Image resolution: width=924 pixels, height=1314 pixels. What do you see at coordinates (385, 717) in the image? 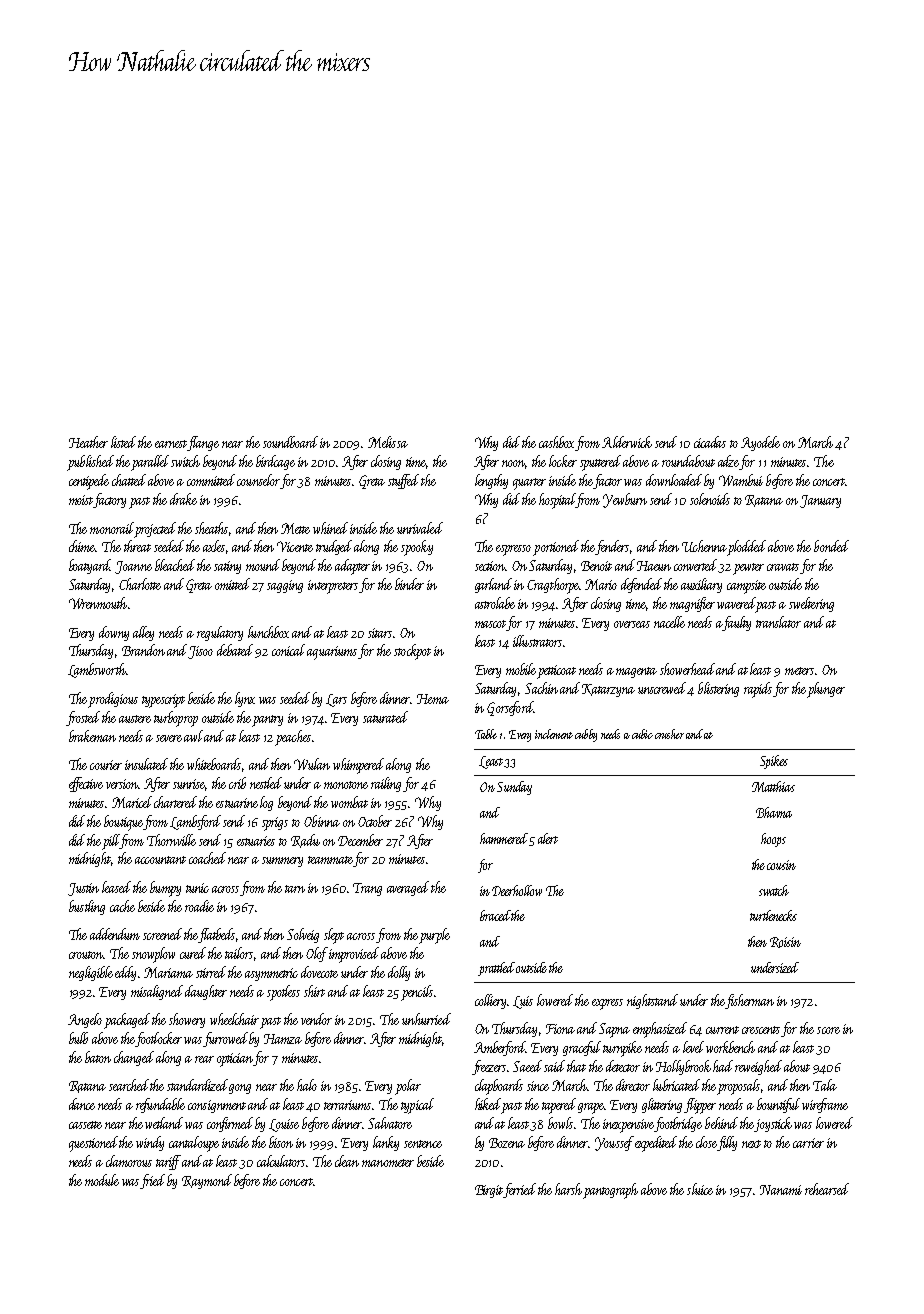
I see `saturated` at bounding box center [385, 717].
